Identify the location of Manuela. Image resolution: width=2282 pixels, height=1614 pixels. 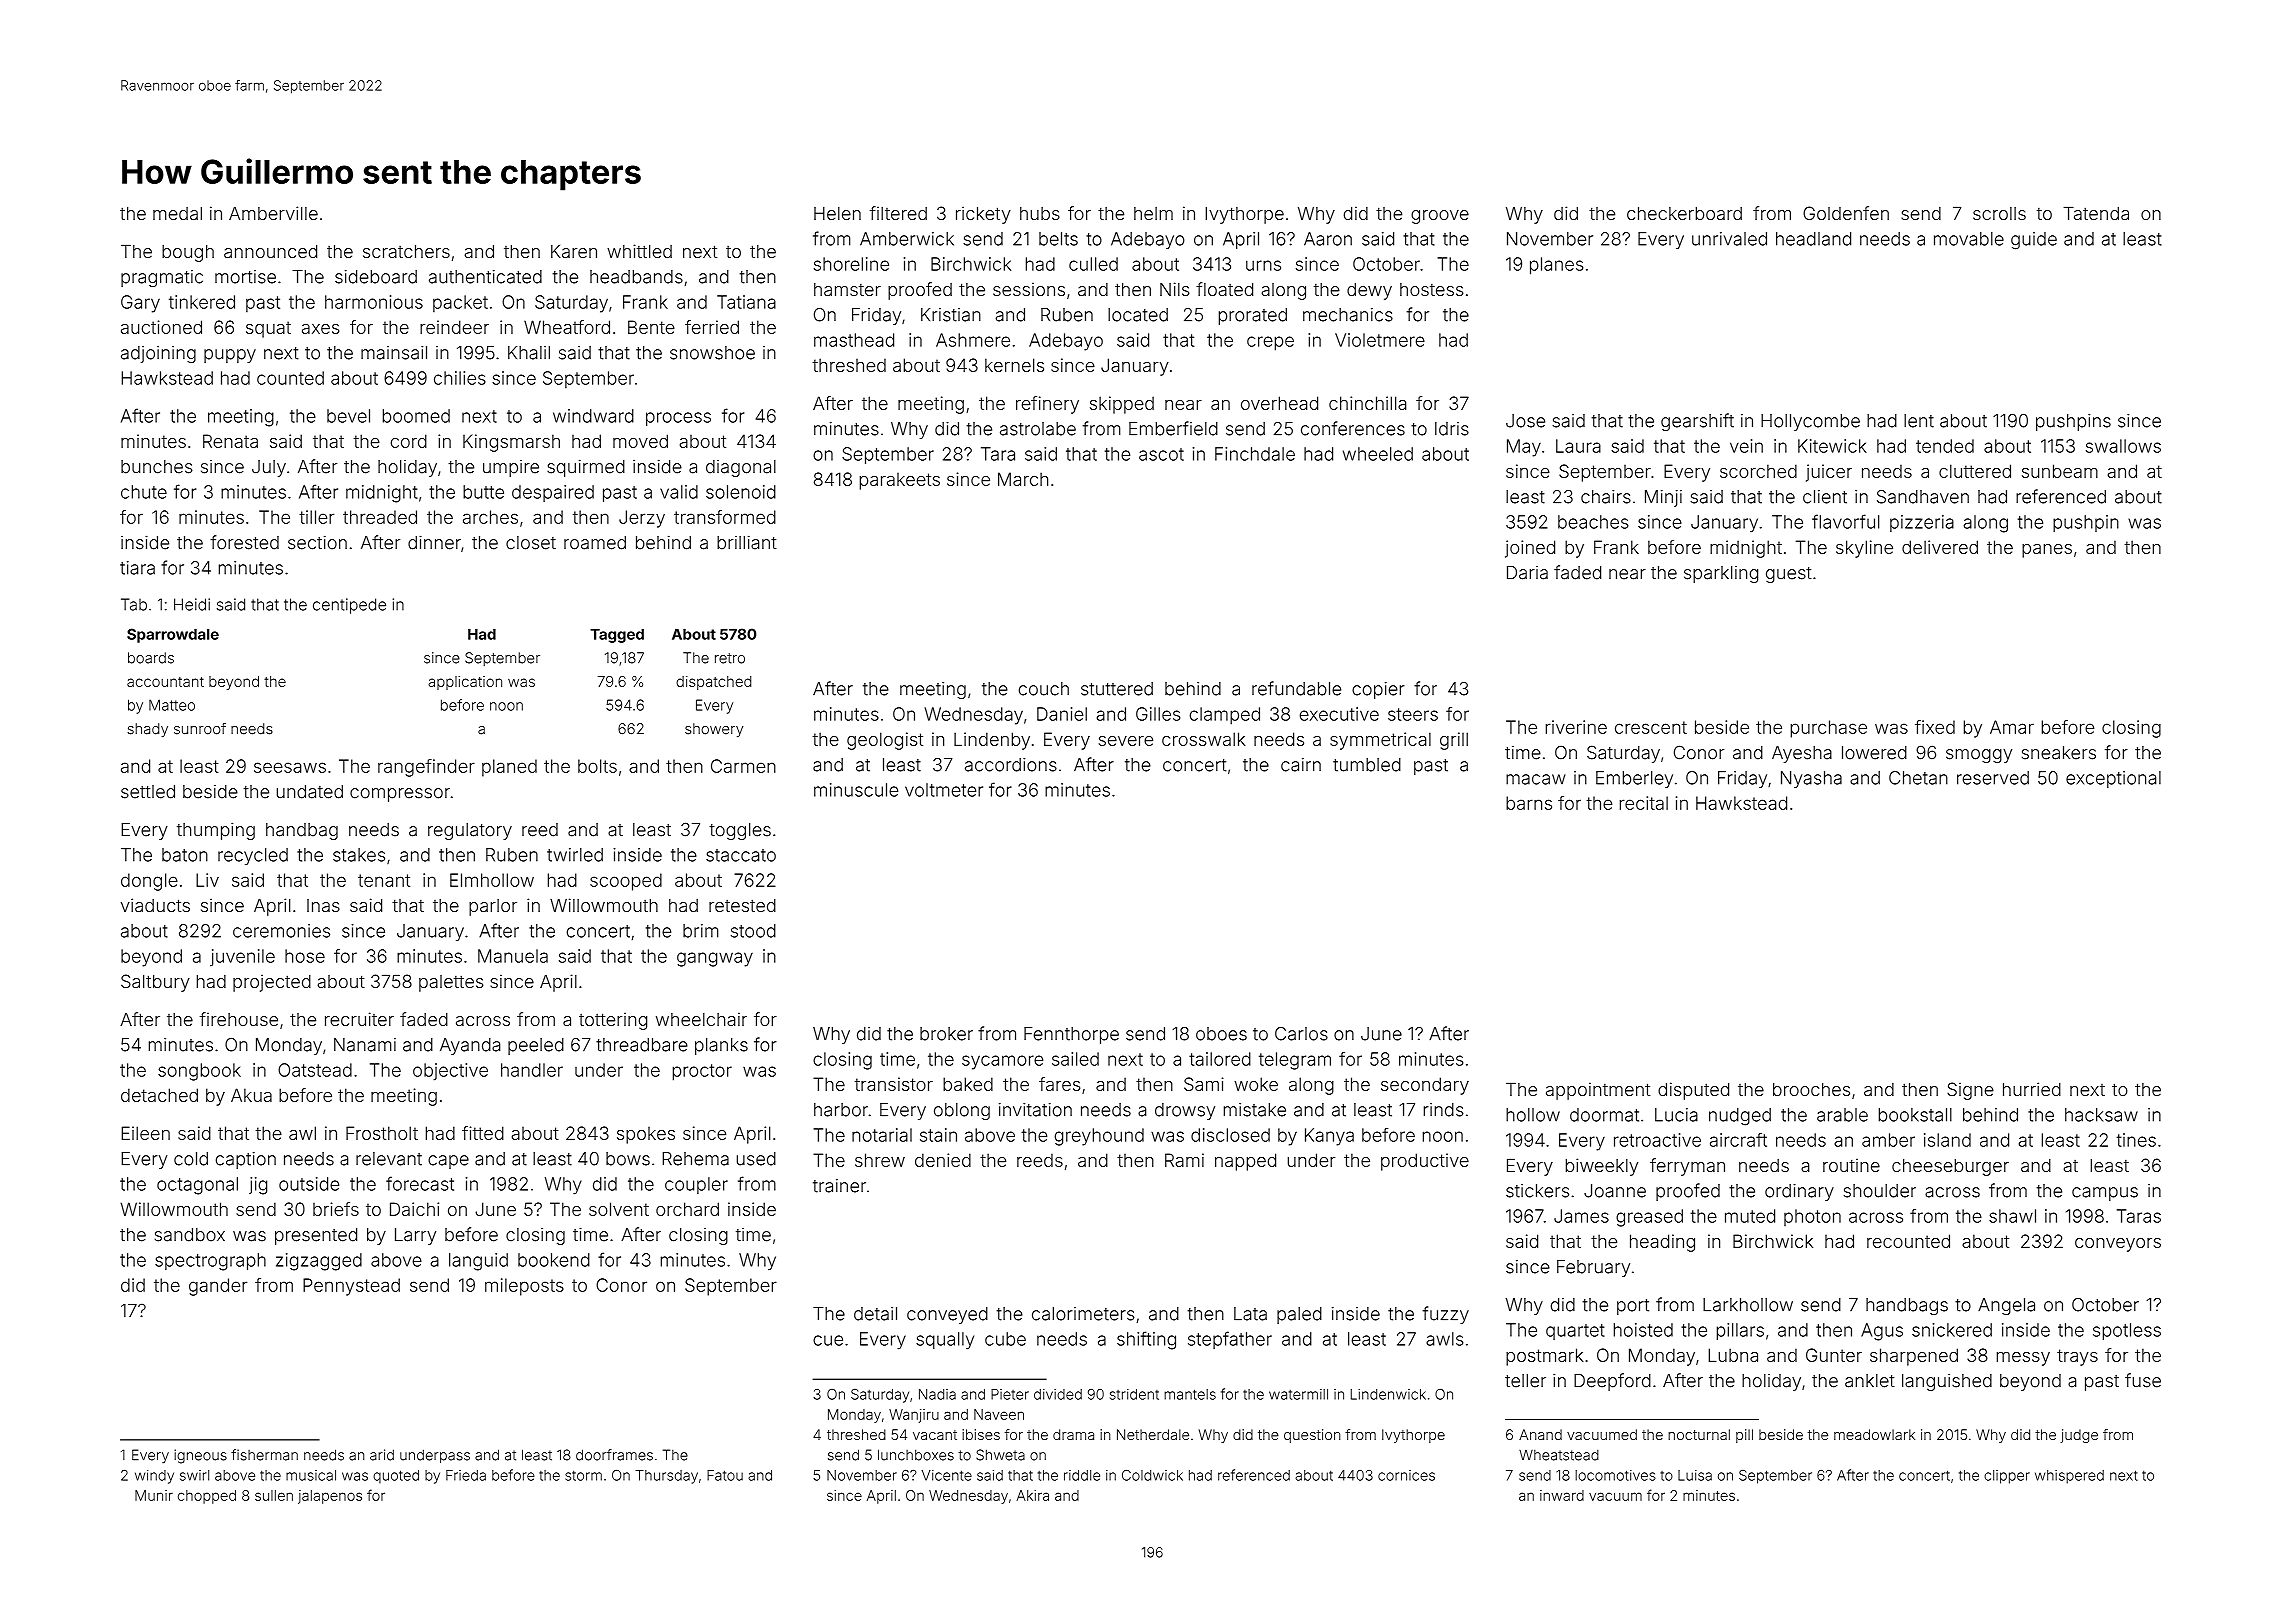
(513, 956).
